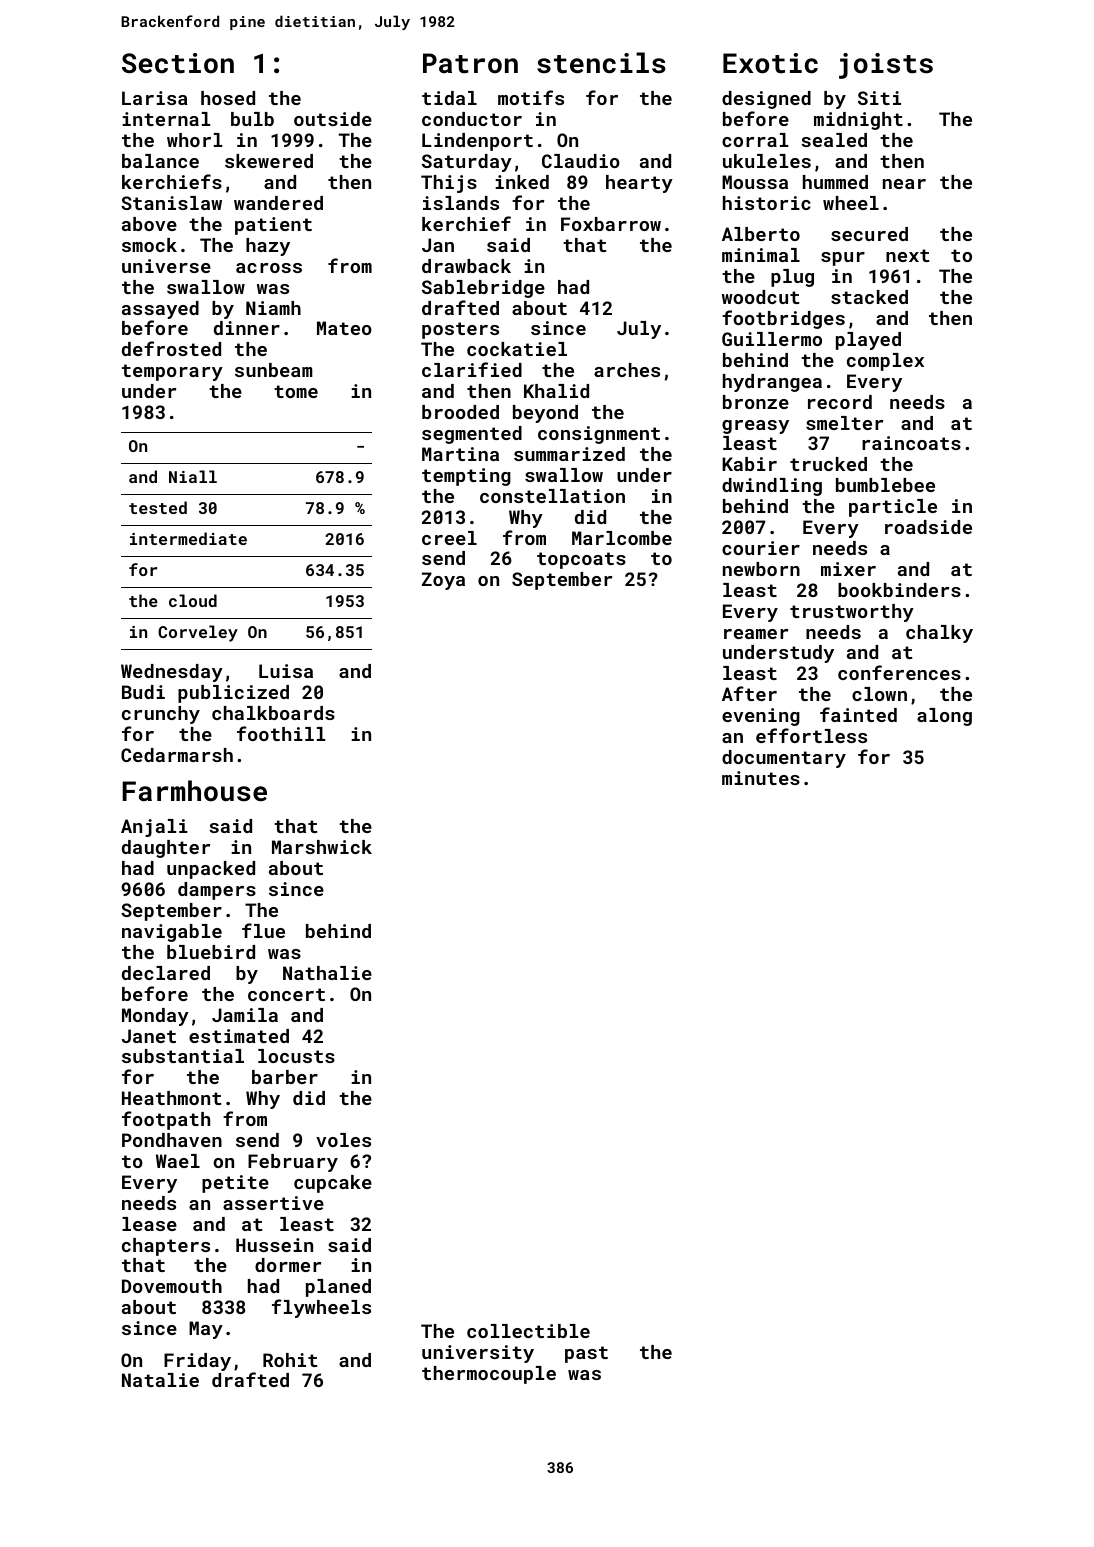 Image resolution: width=1094 pixels, height=1547 pixels. Describe the element at coordinates (154, 828) in the screenshot. I see `Anjali` at that location.
